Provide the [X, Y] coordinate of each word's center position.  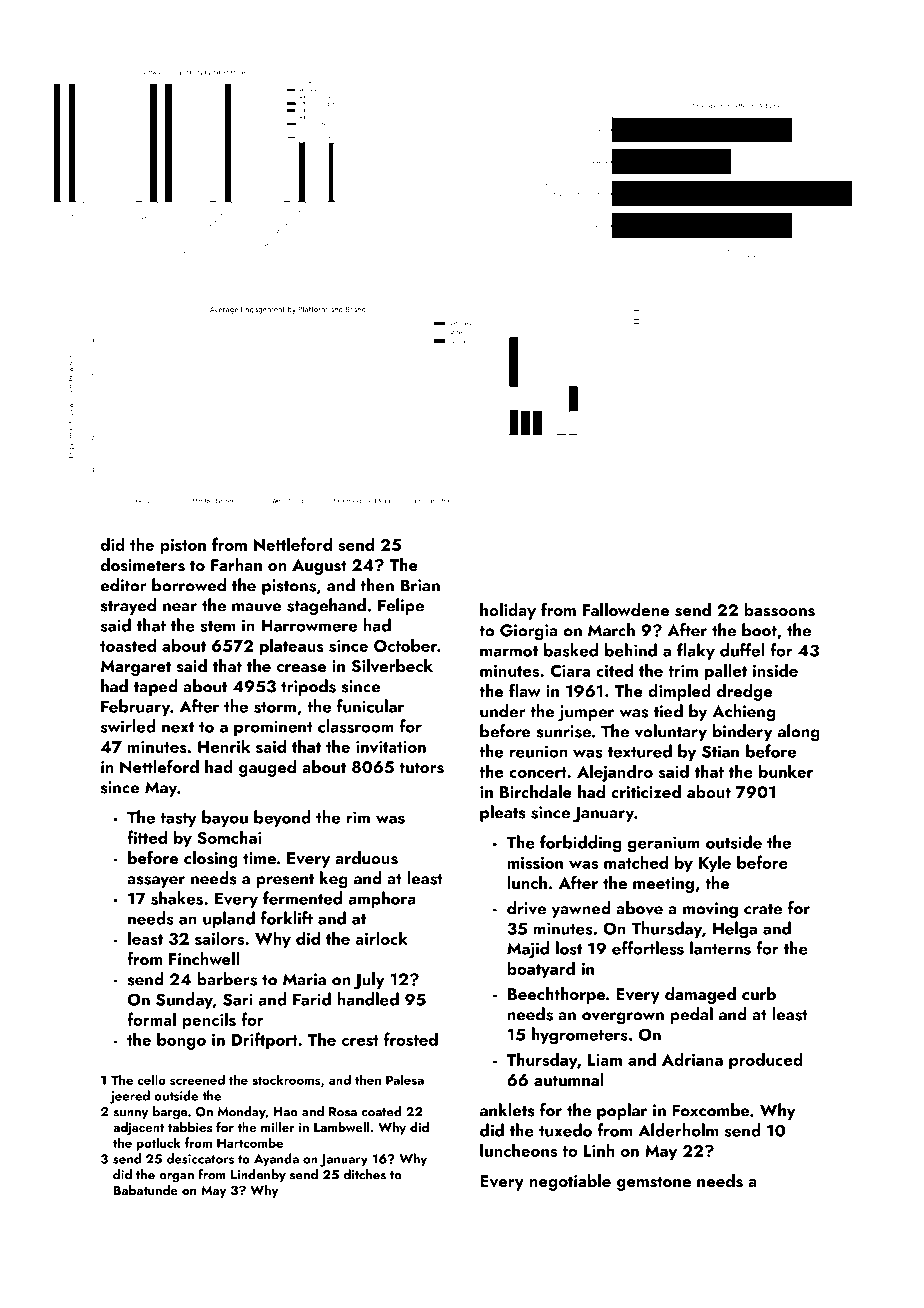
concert [538, 772]
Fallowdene [626, 609]
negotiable [570, 1182]
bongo [181, 1041]
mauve [256, 607]
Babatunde [145, 1190]
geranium [664, 844]
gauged [267, 768]
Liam [605, 1060]
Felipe [401, 606]
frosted [411, 1039]
